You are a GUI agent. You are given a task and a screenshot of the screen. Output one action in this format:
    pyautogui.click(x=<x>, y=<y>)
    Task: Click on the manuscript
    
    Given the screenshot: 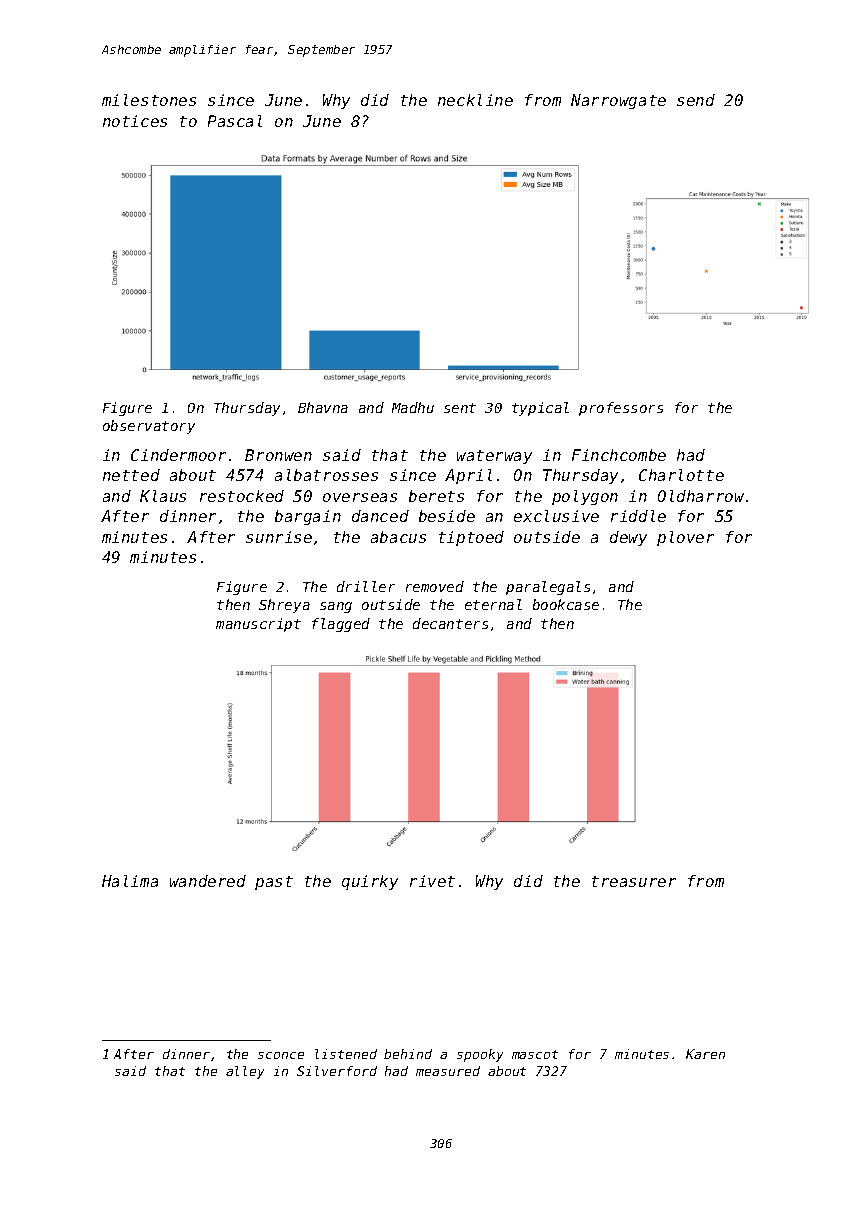 What is the action you would take?
    pyautogui.click(x=258, y=625)
